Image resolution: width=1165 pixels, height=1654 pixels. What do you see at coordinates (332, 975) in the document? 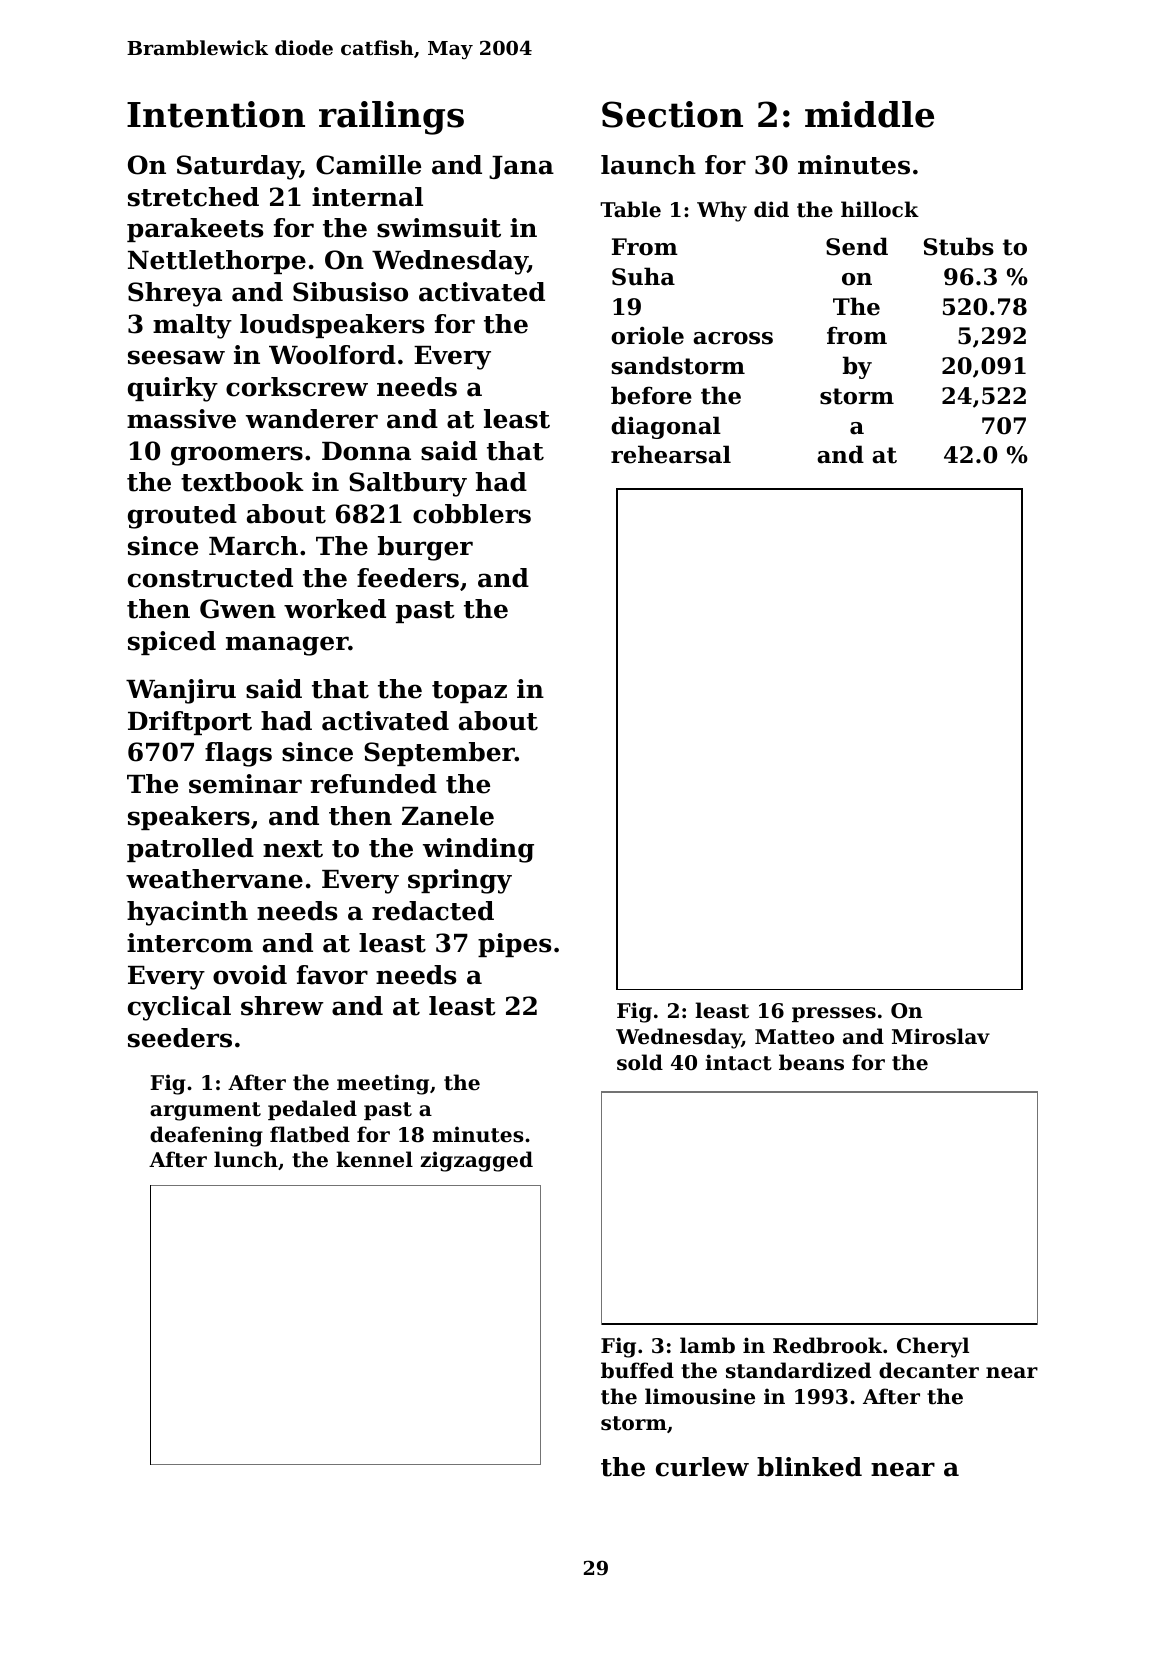
I see `favor` at bounding box center [332, 975].
